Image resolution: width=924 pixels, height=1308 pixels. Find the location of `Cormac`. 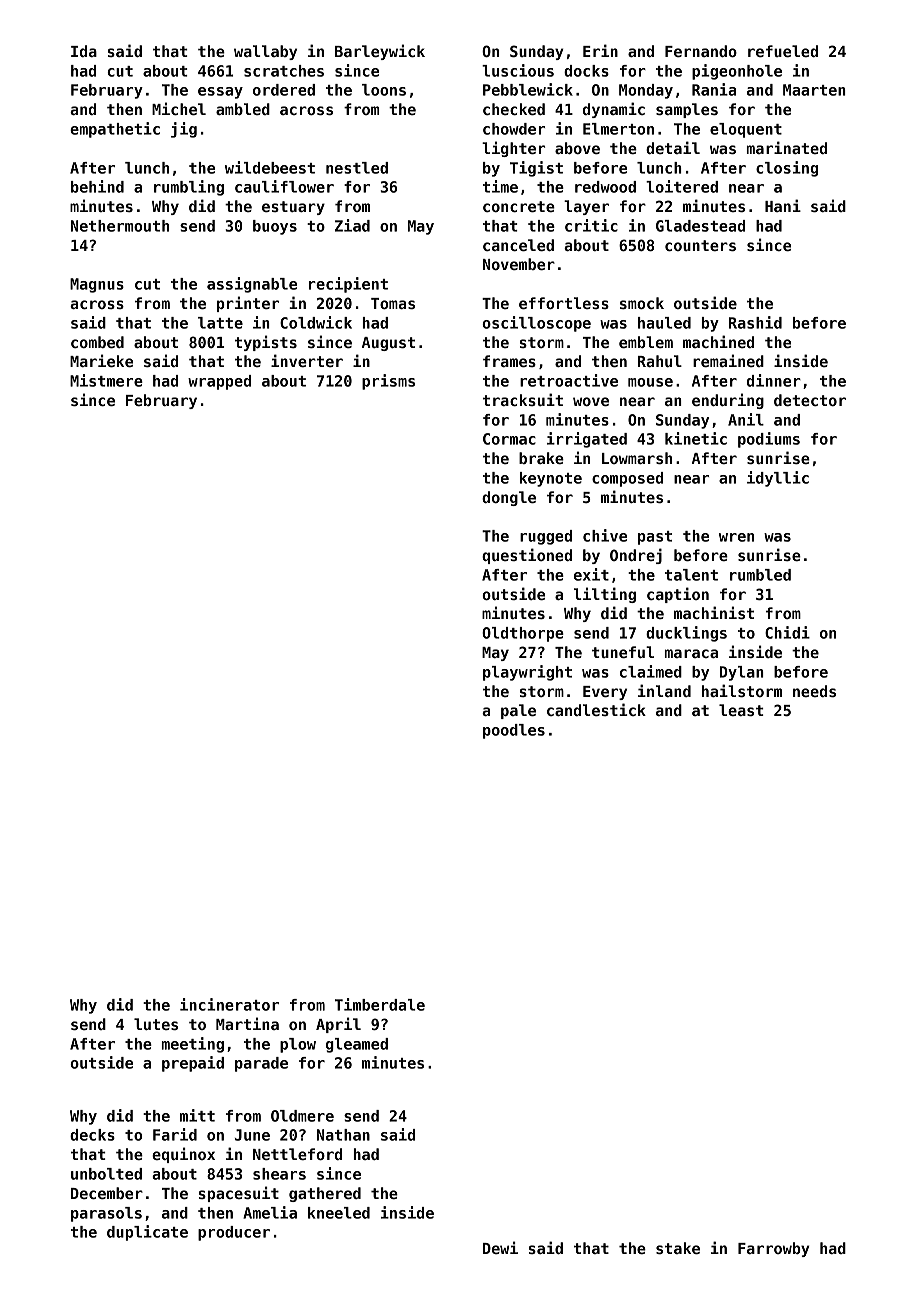

Cormac is located at coordinates (509, 439).
